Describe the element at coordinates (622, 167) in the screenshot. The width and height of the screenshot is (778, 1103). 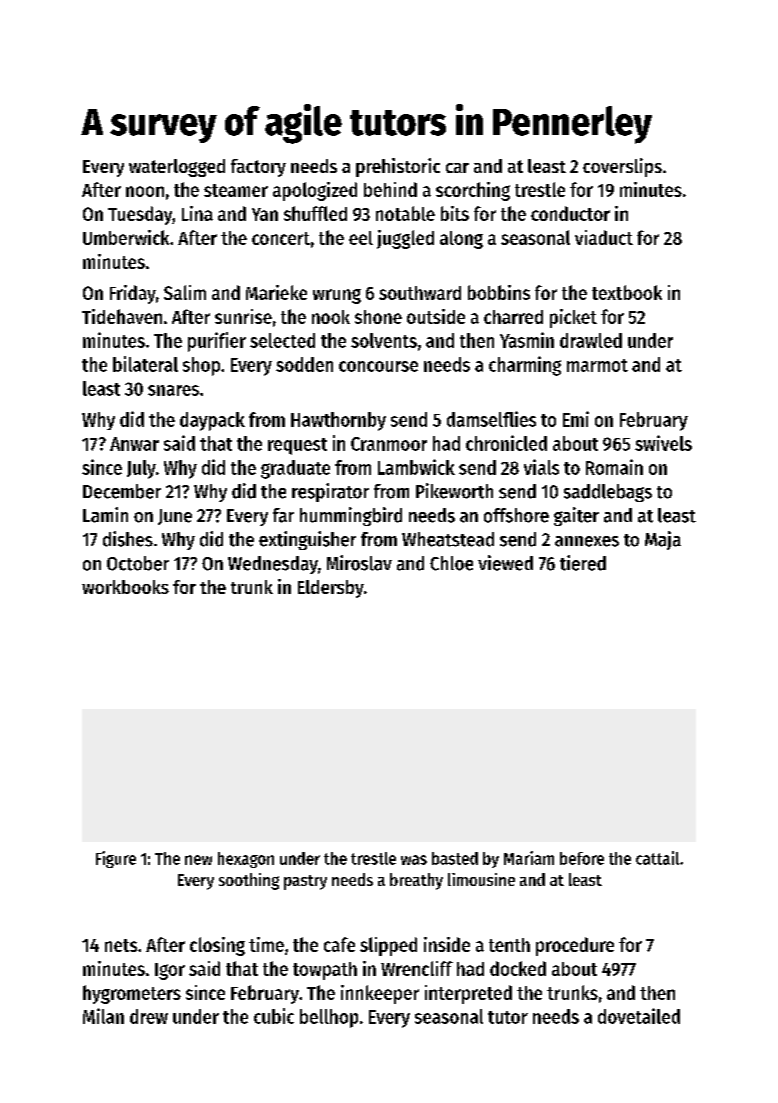
I see `coverslips` at that location.
